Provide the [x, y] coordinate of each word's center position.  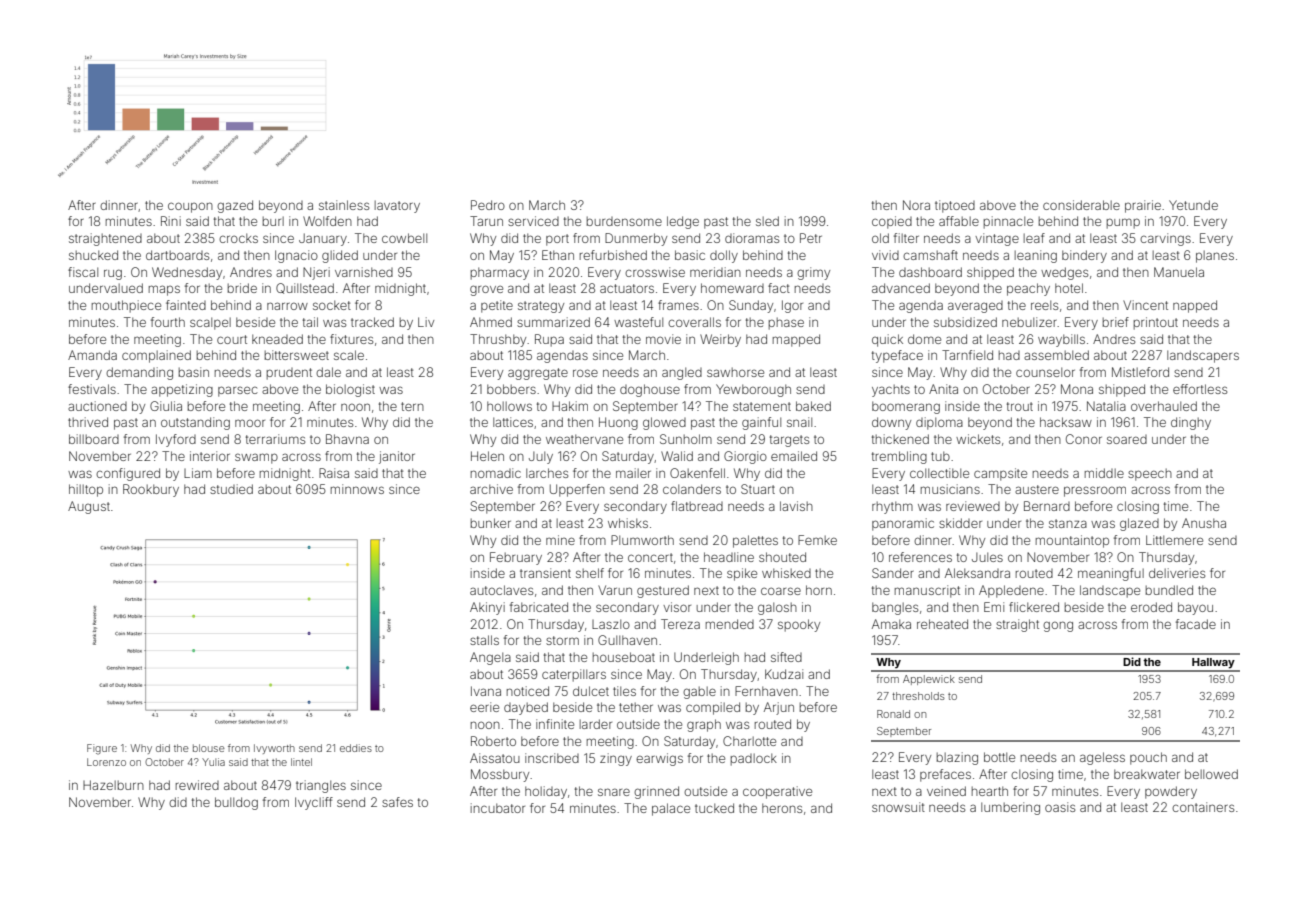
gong [1058, 626]
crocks [238, 238]
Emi [994, 607]
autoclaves [501, 590]
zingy [616, 759]
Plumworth [642, 540]
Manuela [1179, 272]
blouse [209, 748]
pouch [1148, 758]
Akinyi [487, 608]
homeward [732, 288]
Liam [198, 473]
